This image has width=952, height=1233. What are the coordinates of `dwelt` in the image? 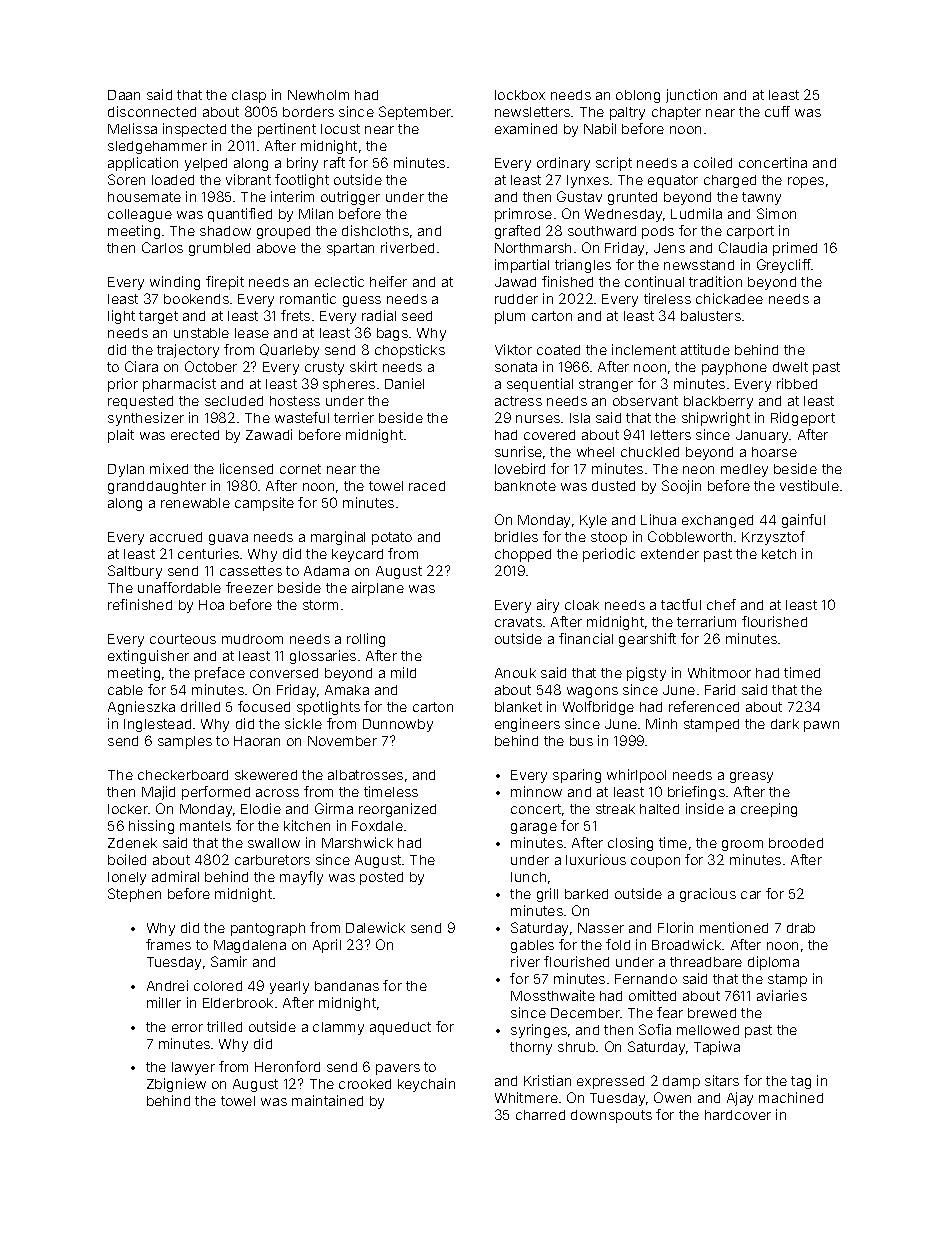 It's located at (790, 367).
